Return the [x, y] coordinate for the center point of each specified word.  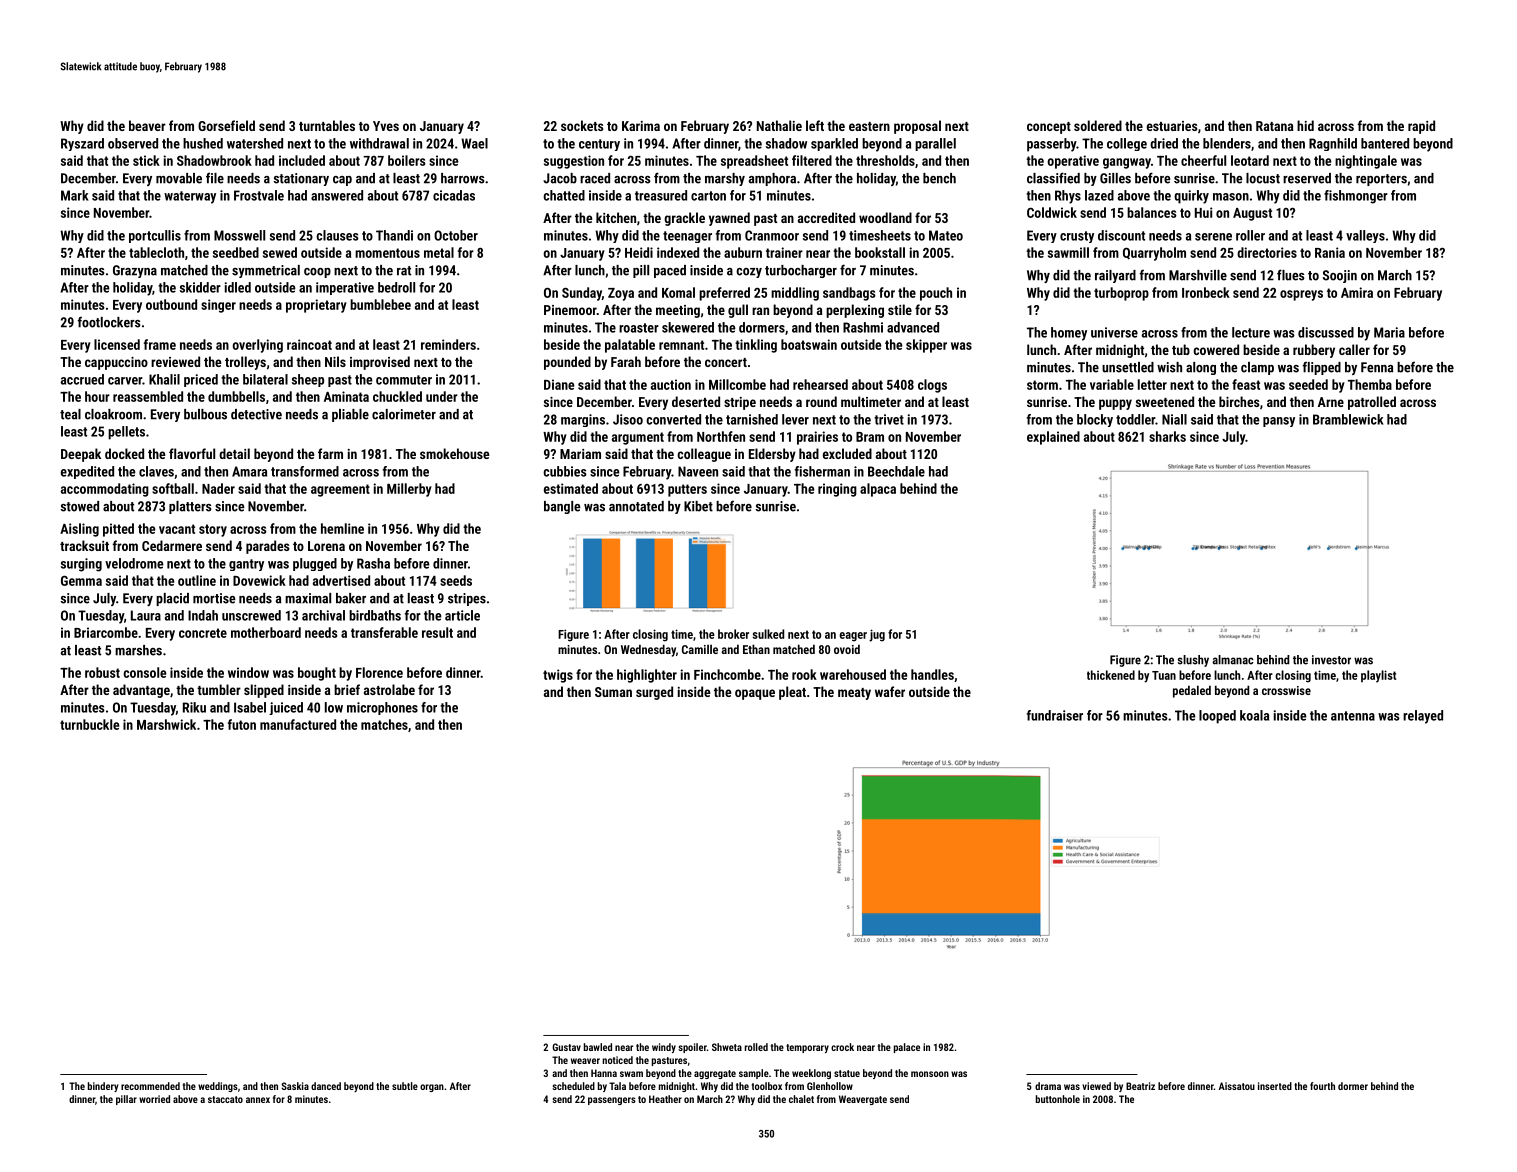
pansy [1279, 422]
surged [654, 693]
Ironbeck [1206, 292]
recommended [150, 1086]
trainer [784, 252]
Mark [75, 195]
